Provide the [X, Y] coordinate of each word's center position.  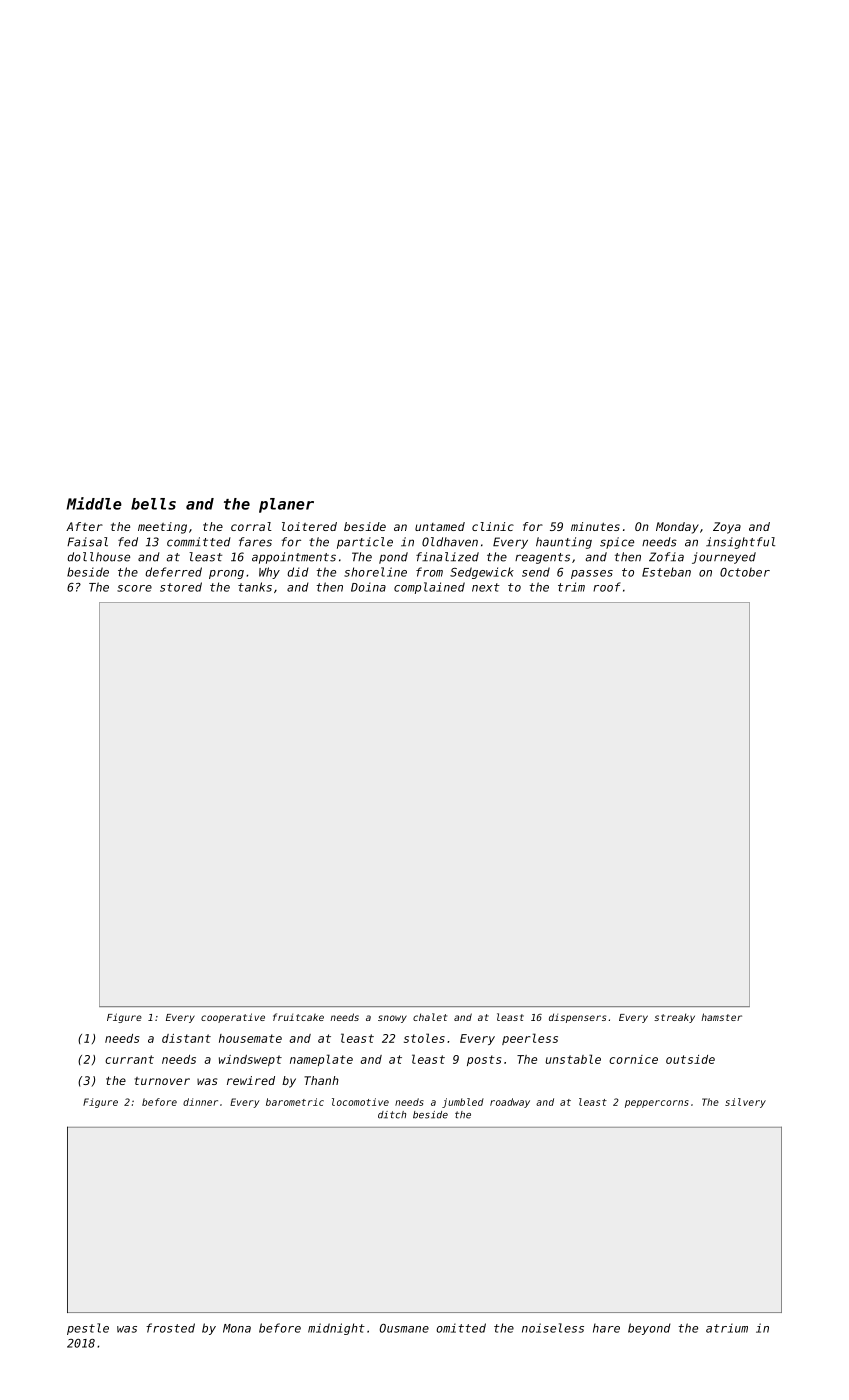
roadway [510, 1103]
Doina [368, 587]
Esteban [666, 572]
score [134, 588]
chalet [430, 1017]
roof [607, 587]
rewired [251, 1080]
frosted [170, 1328]
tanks [255, 587]
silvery [745, 1103]
